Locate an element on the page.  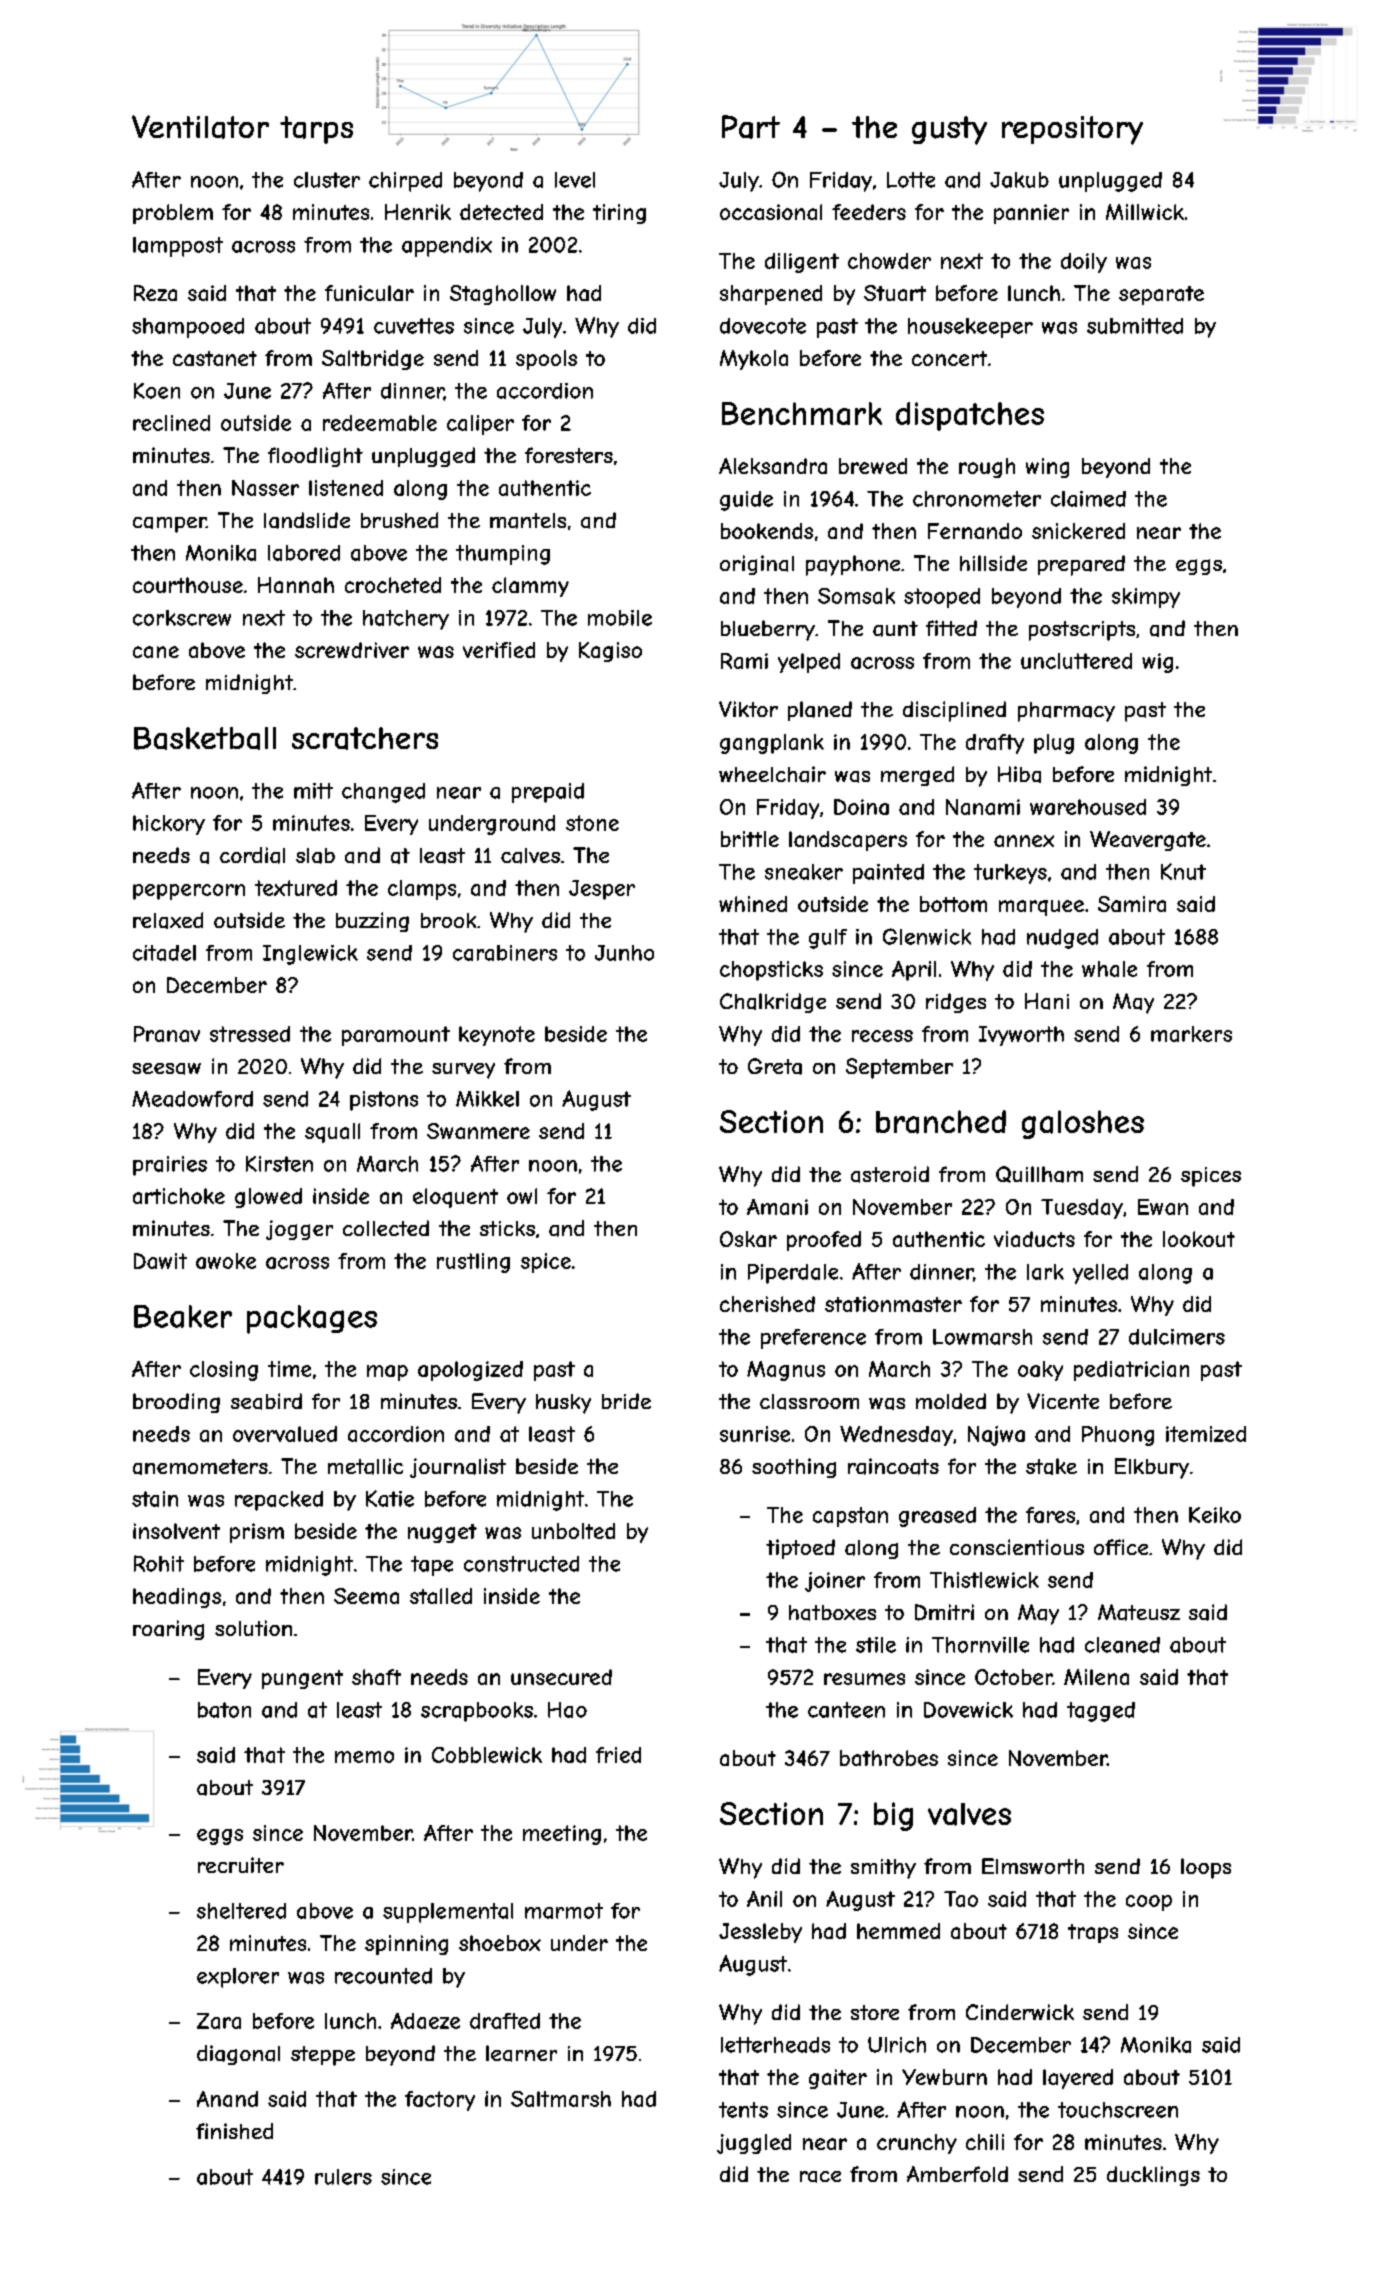
Amberfold is located at coordinates (957, 2174).
